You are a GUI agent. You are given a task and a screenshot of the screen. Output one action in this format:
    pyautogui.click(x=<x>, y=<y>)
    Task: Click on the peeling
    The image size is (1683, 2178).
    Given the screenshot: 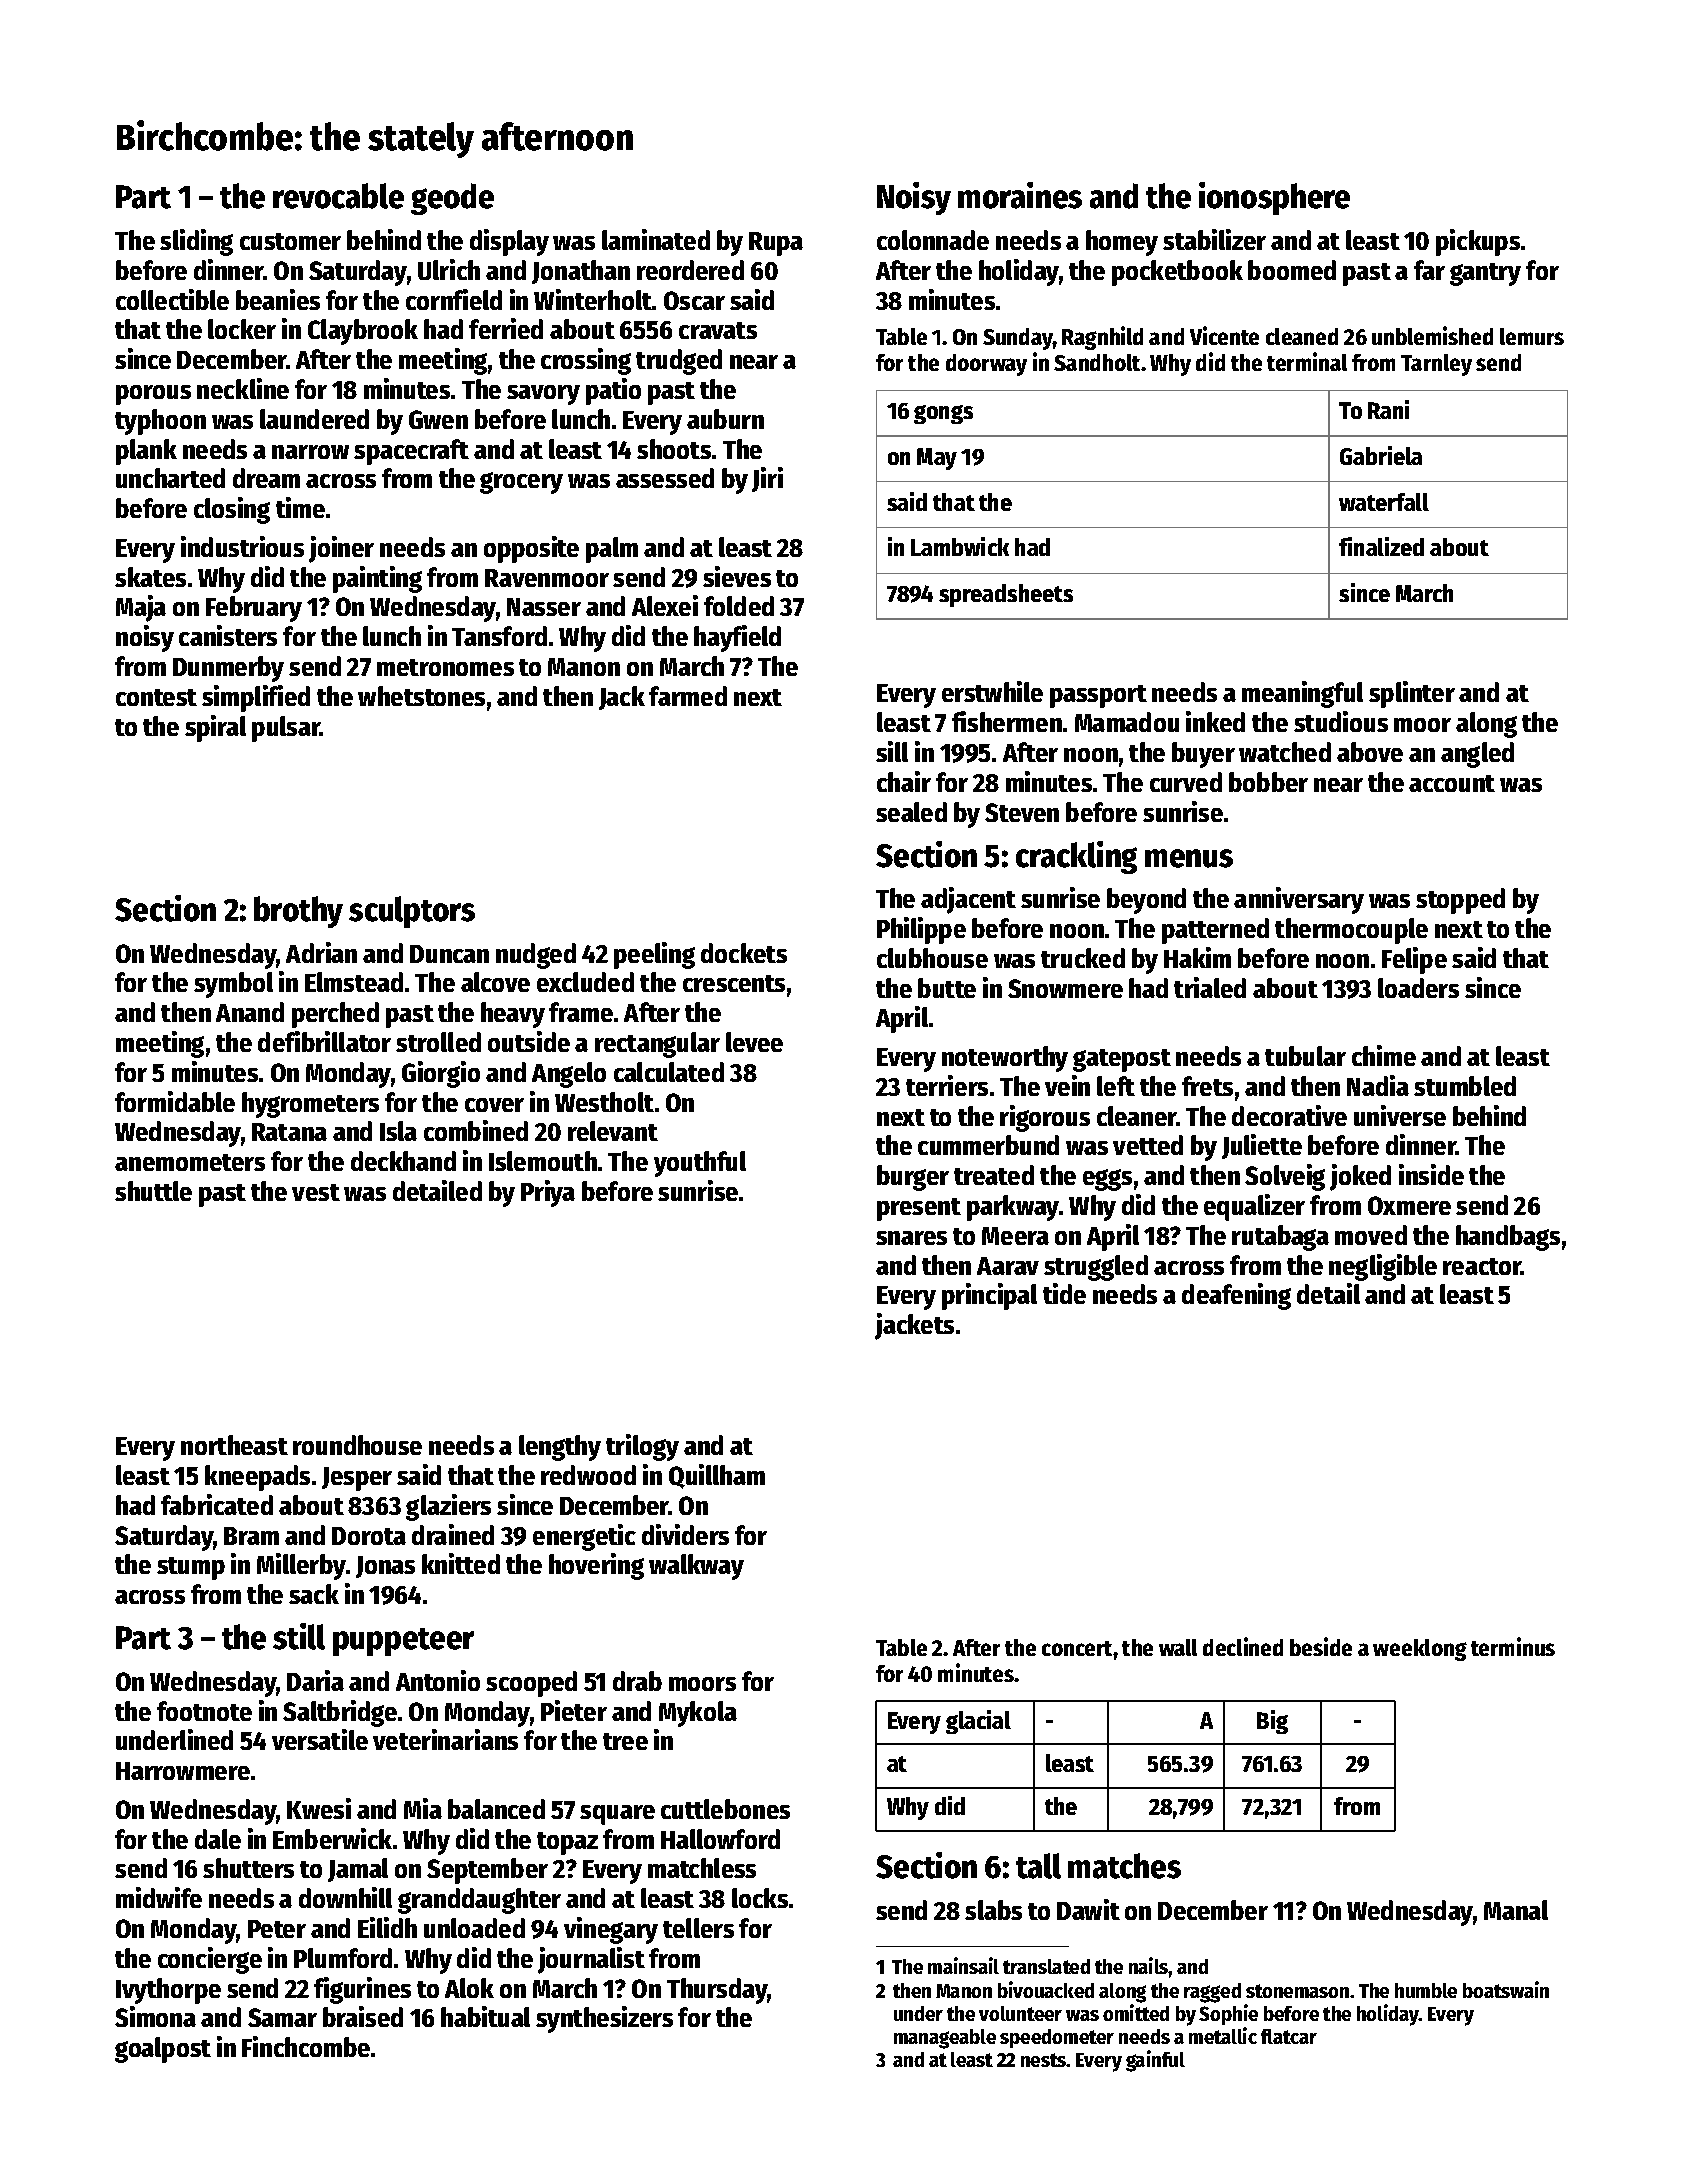 What is the action you would take?
    pyautogui.click(x=654, y=955)
